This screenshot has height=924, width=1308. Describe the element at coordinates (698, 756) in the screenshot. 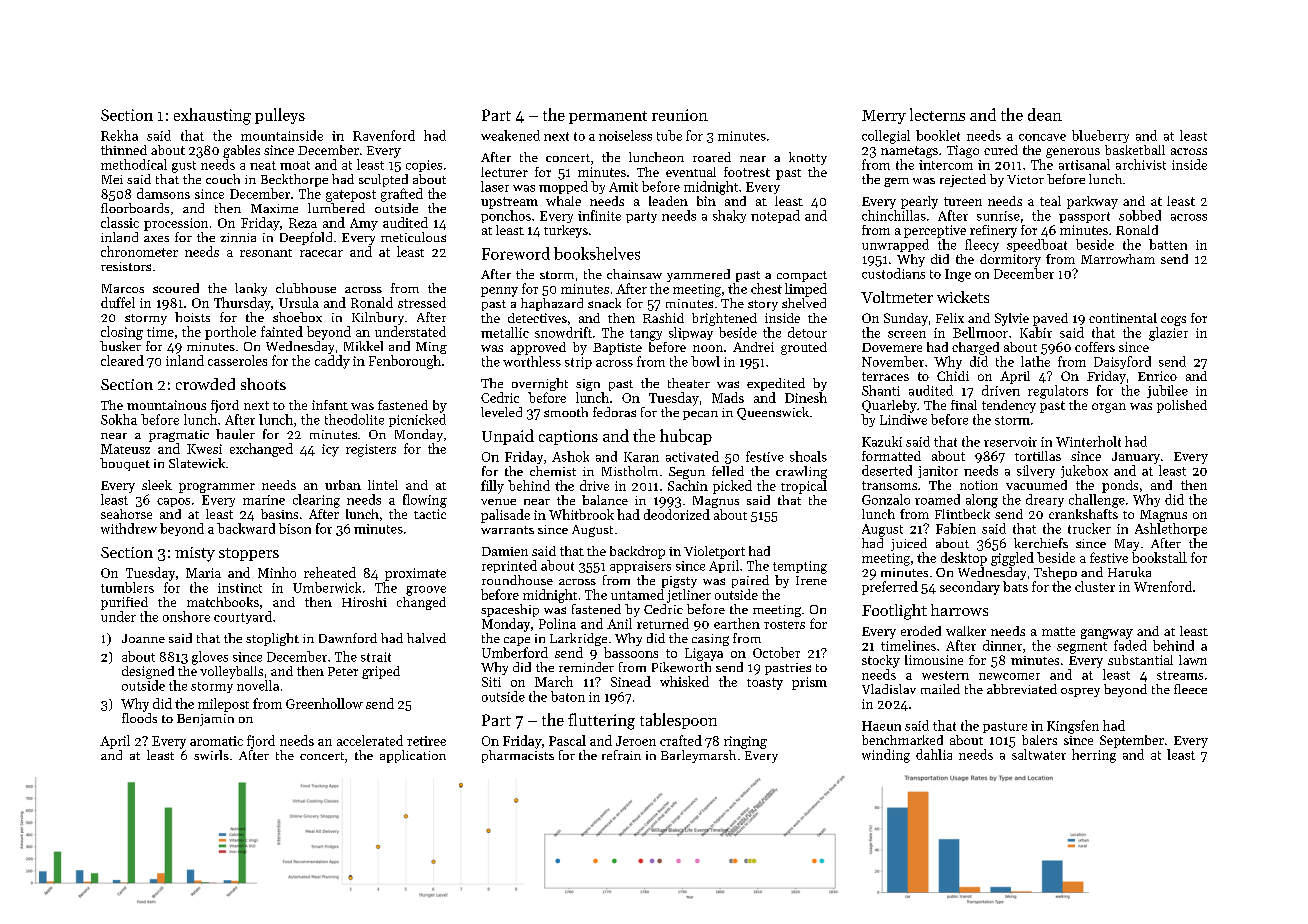

I see `Barleymarsh` at that location.
